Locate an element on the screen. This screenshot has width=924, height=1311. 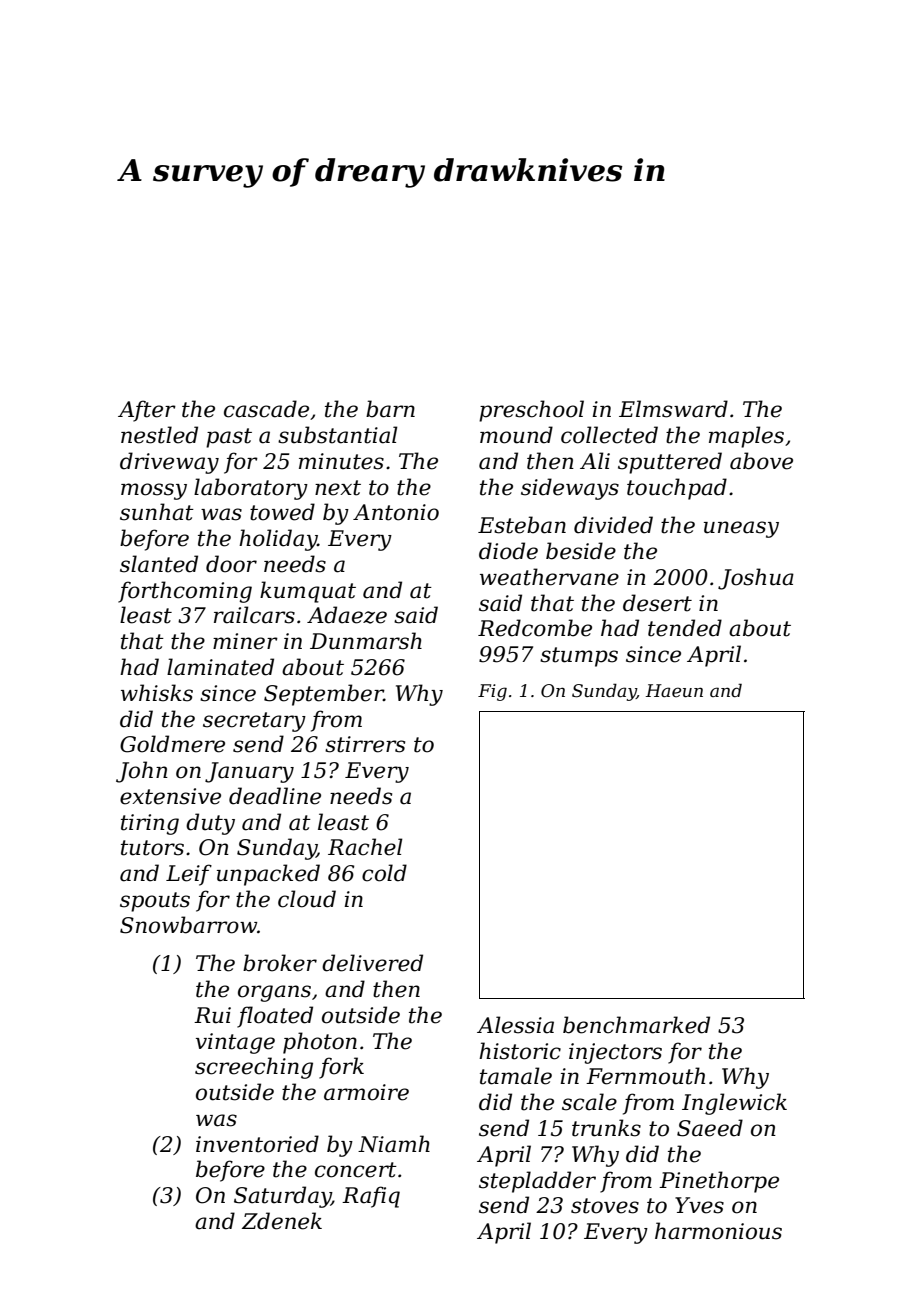
uneasy is located at coordinates (741, 529).
